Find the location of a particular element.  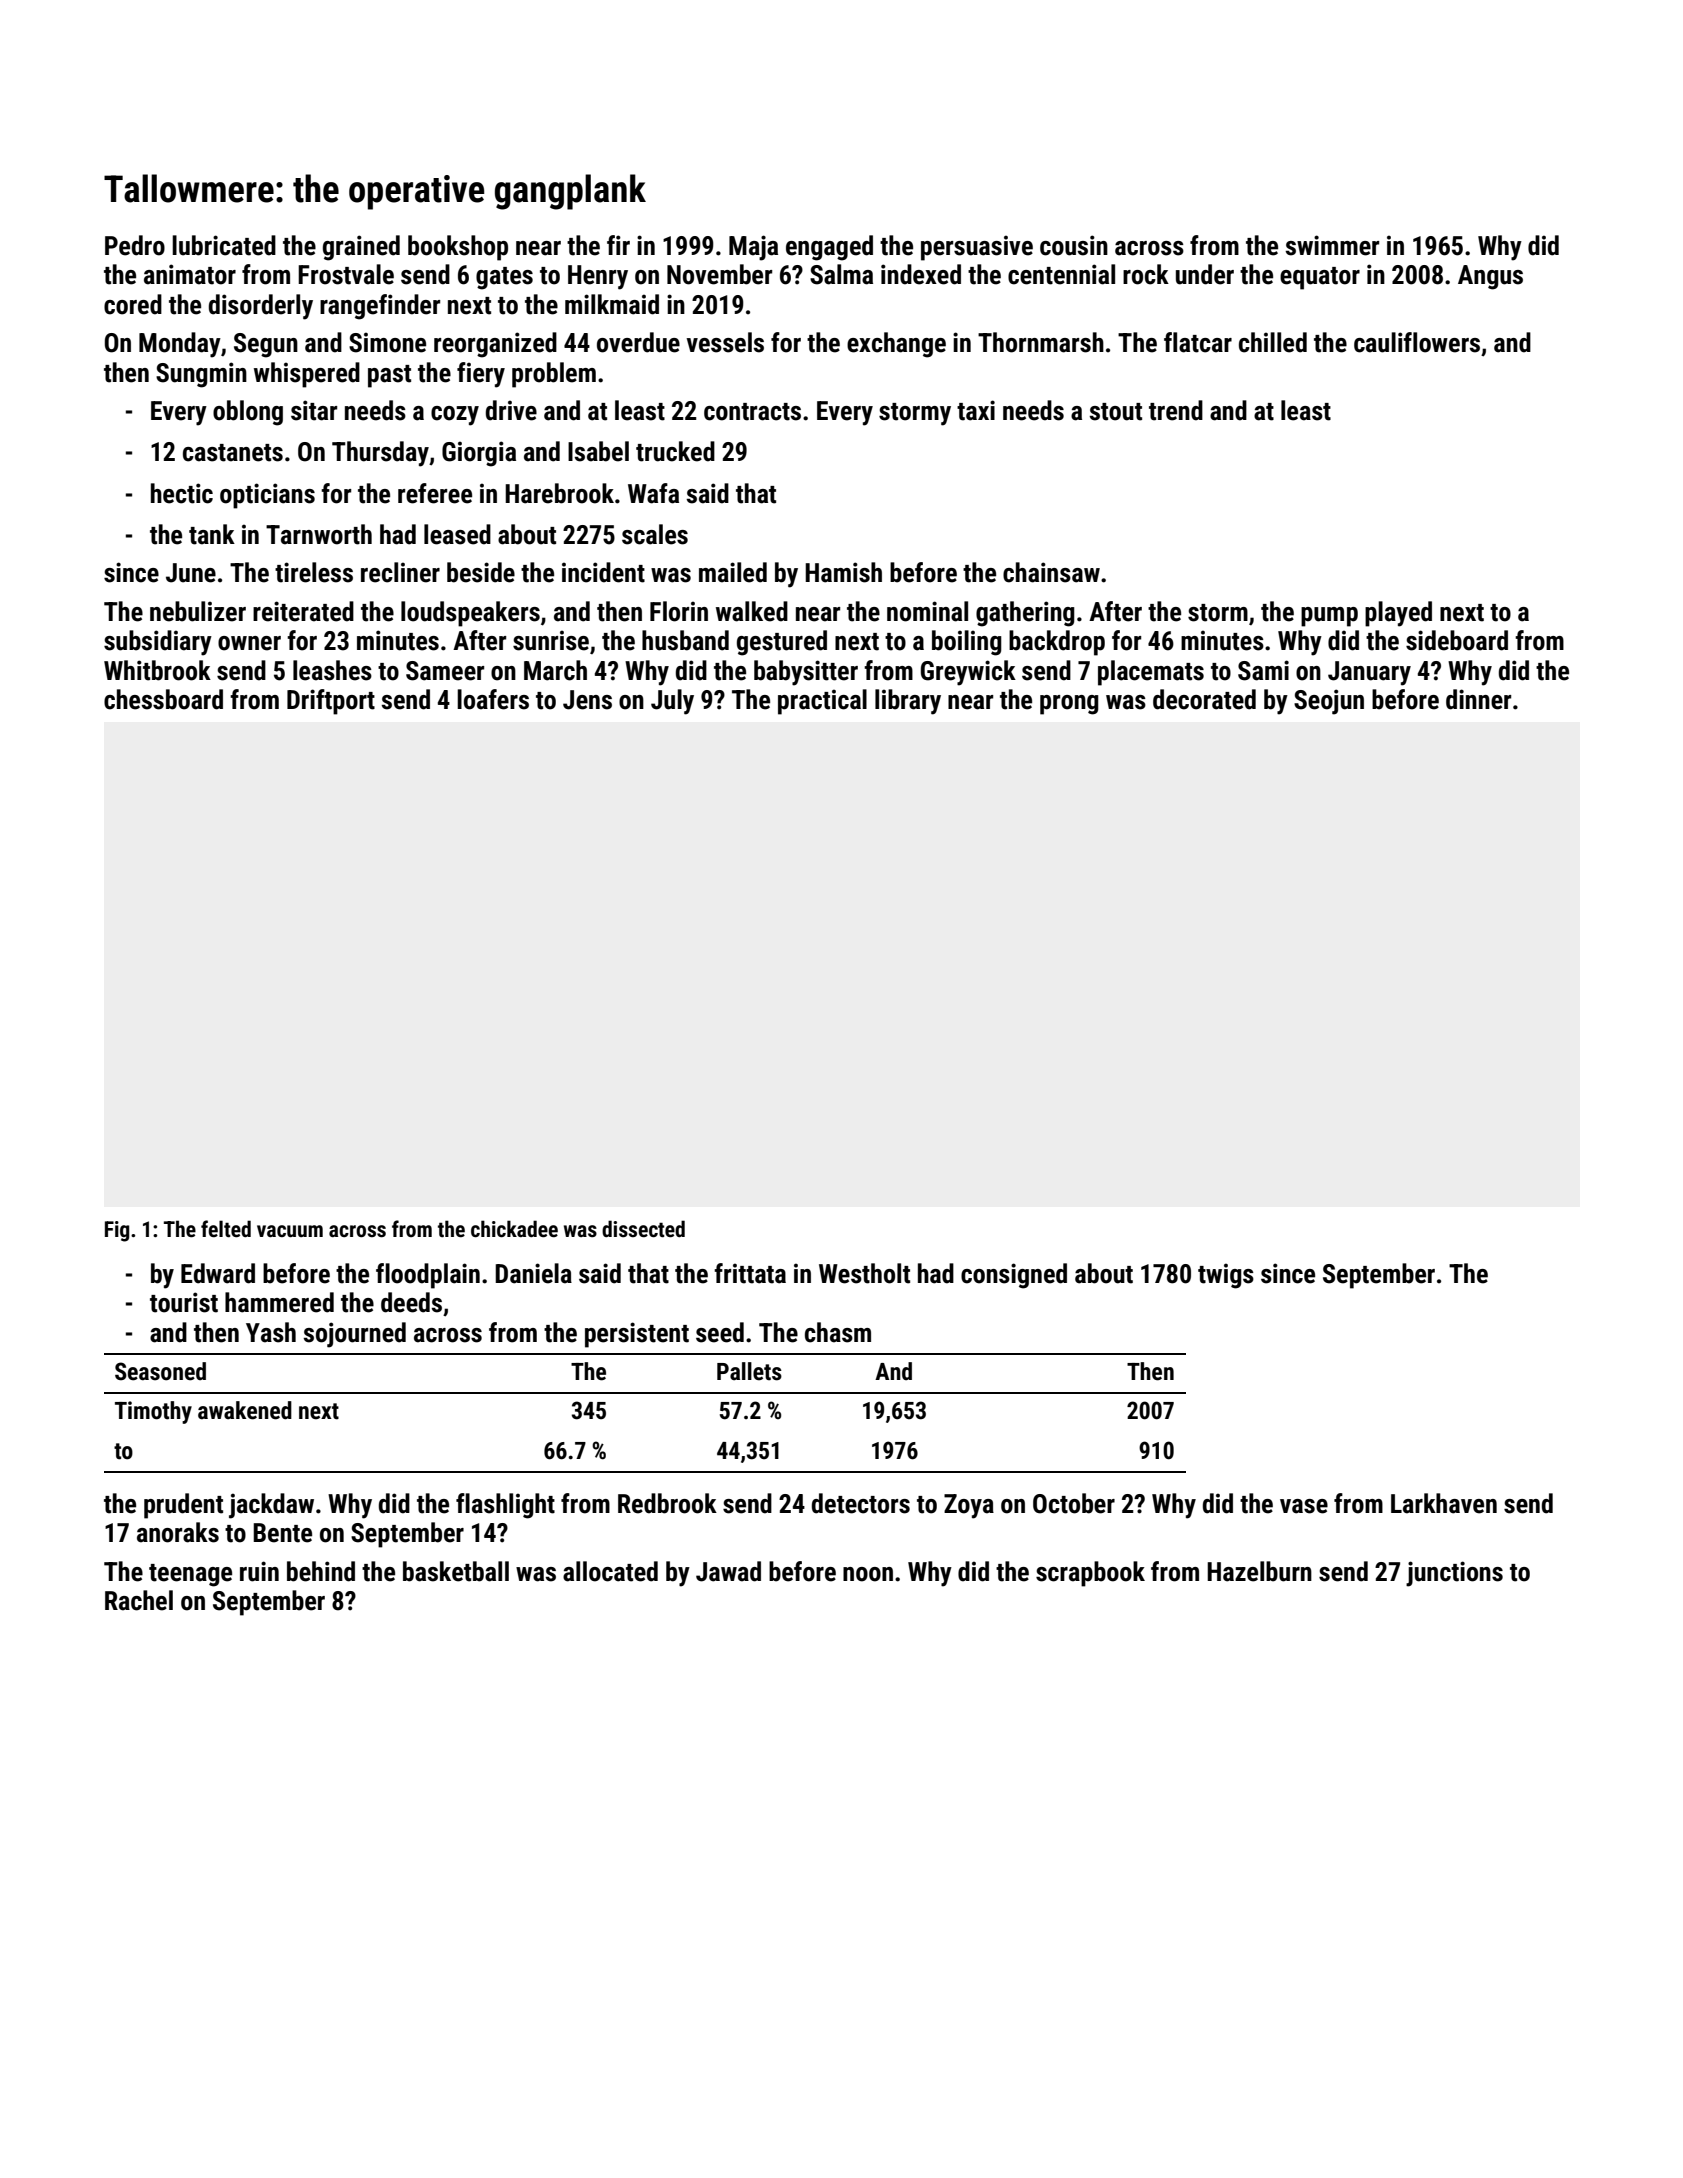

bookshop is located at coordinates (458, 248).
